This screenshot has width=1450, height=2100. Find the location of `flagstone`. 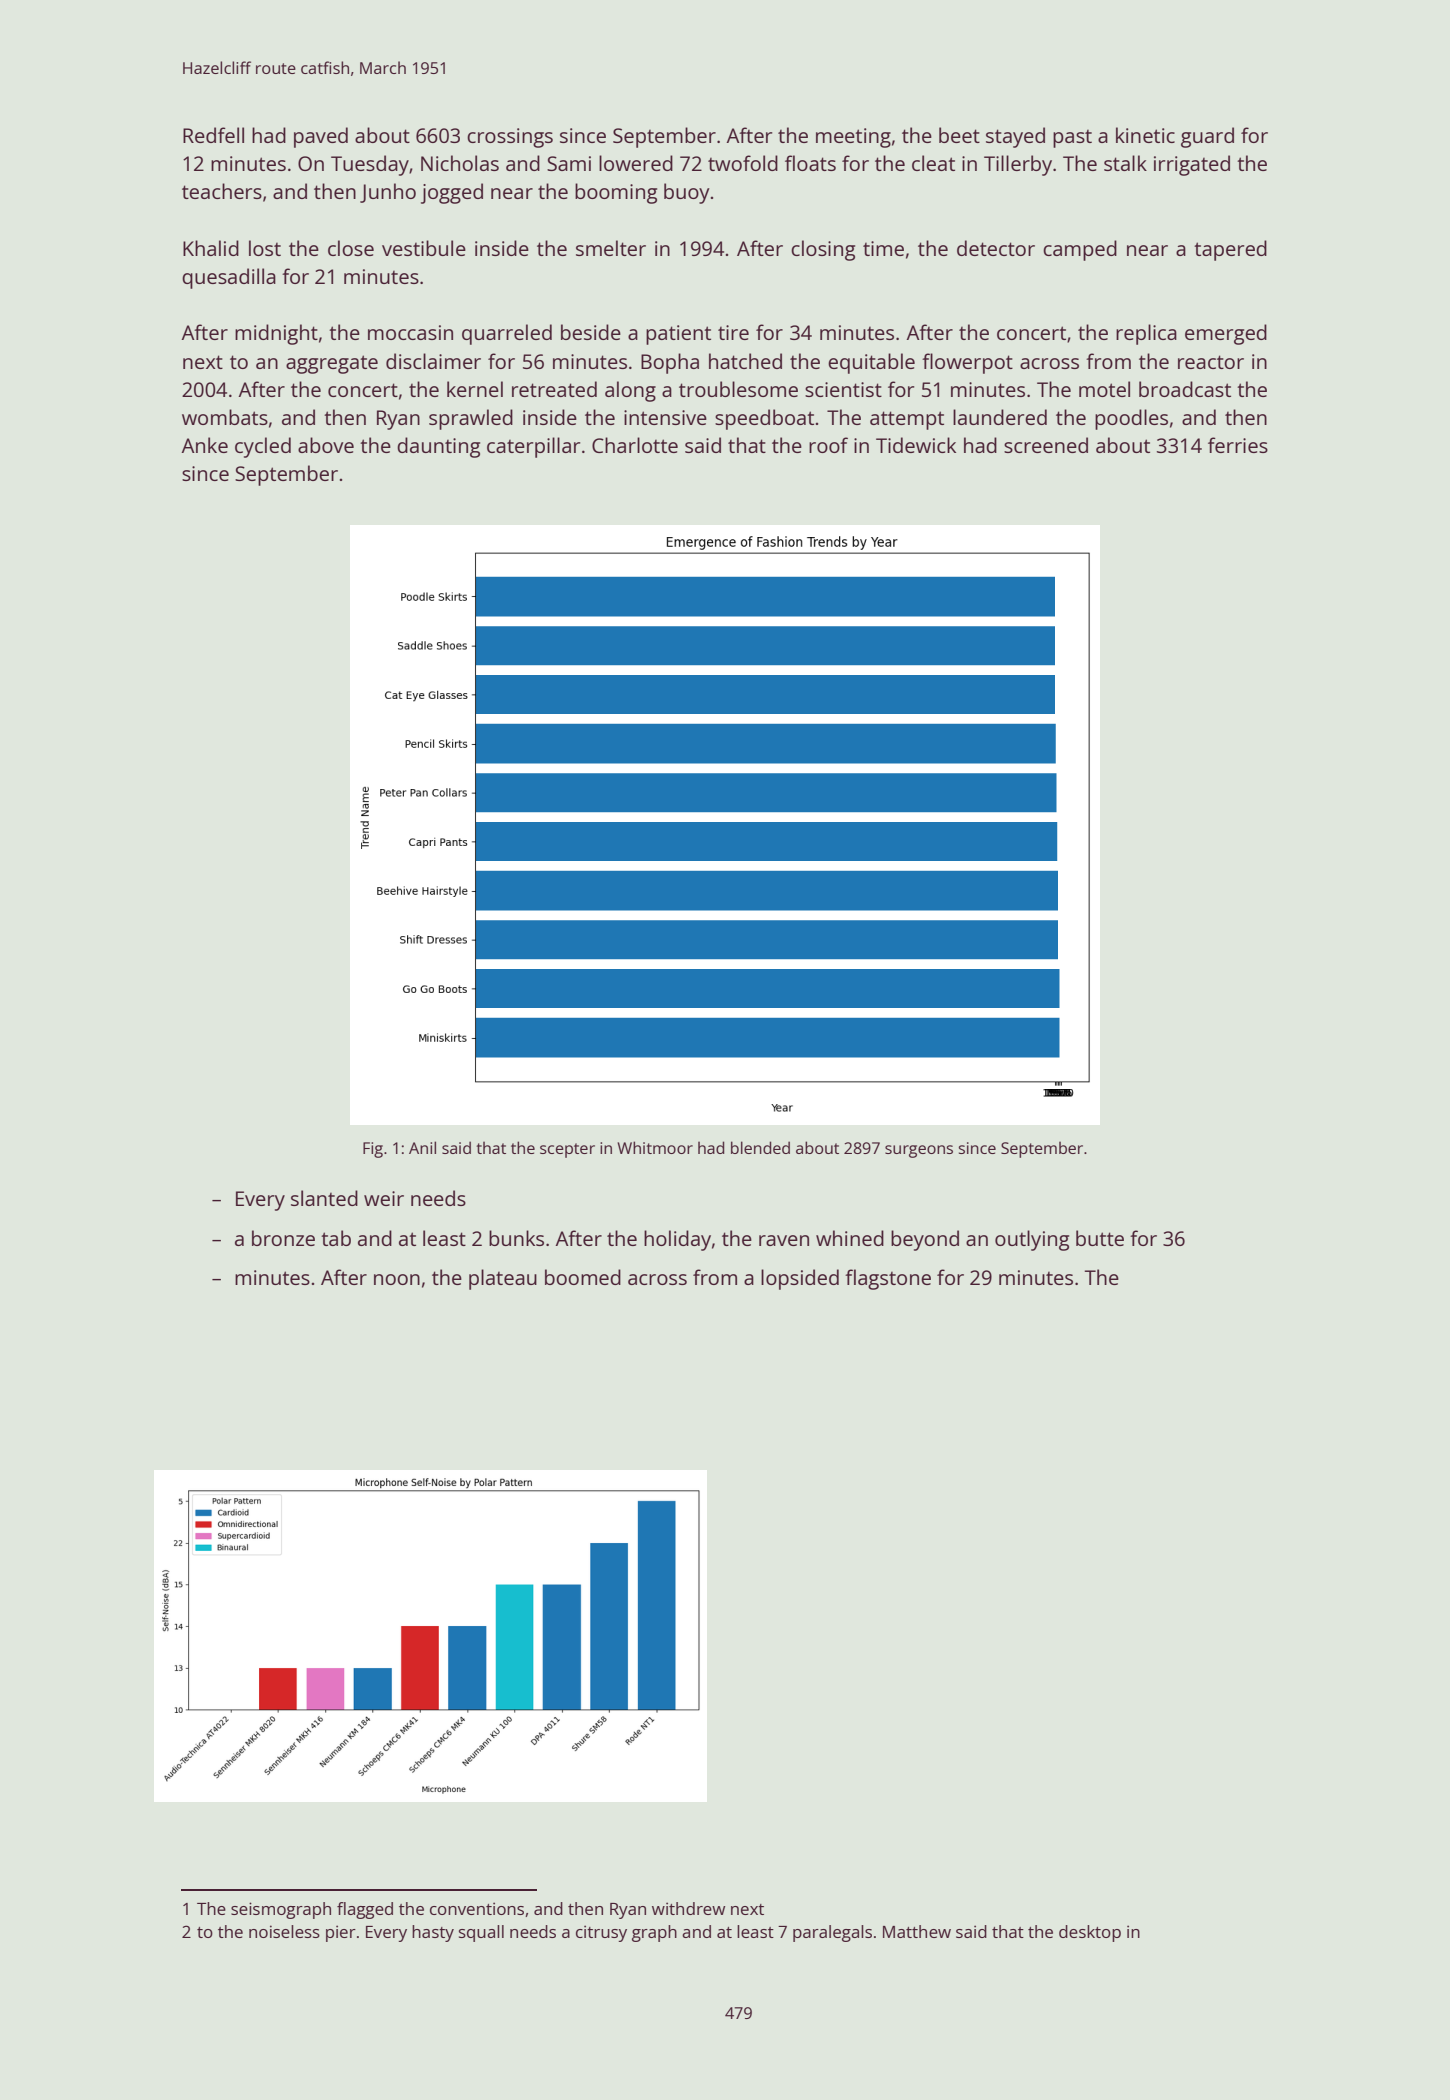

flagstone is located at coordinates (888, 1279).
